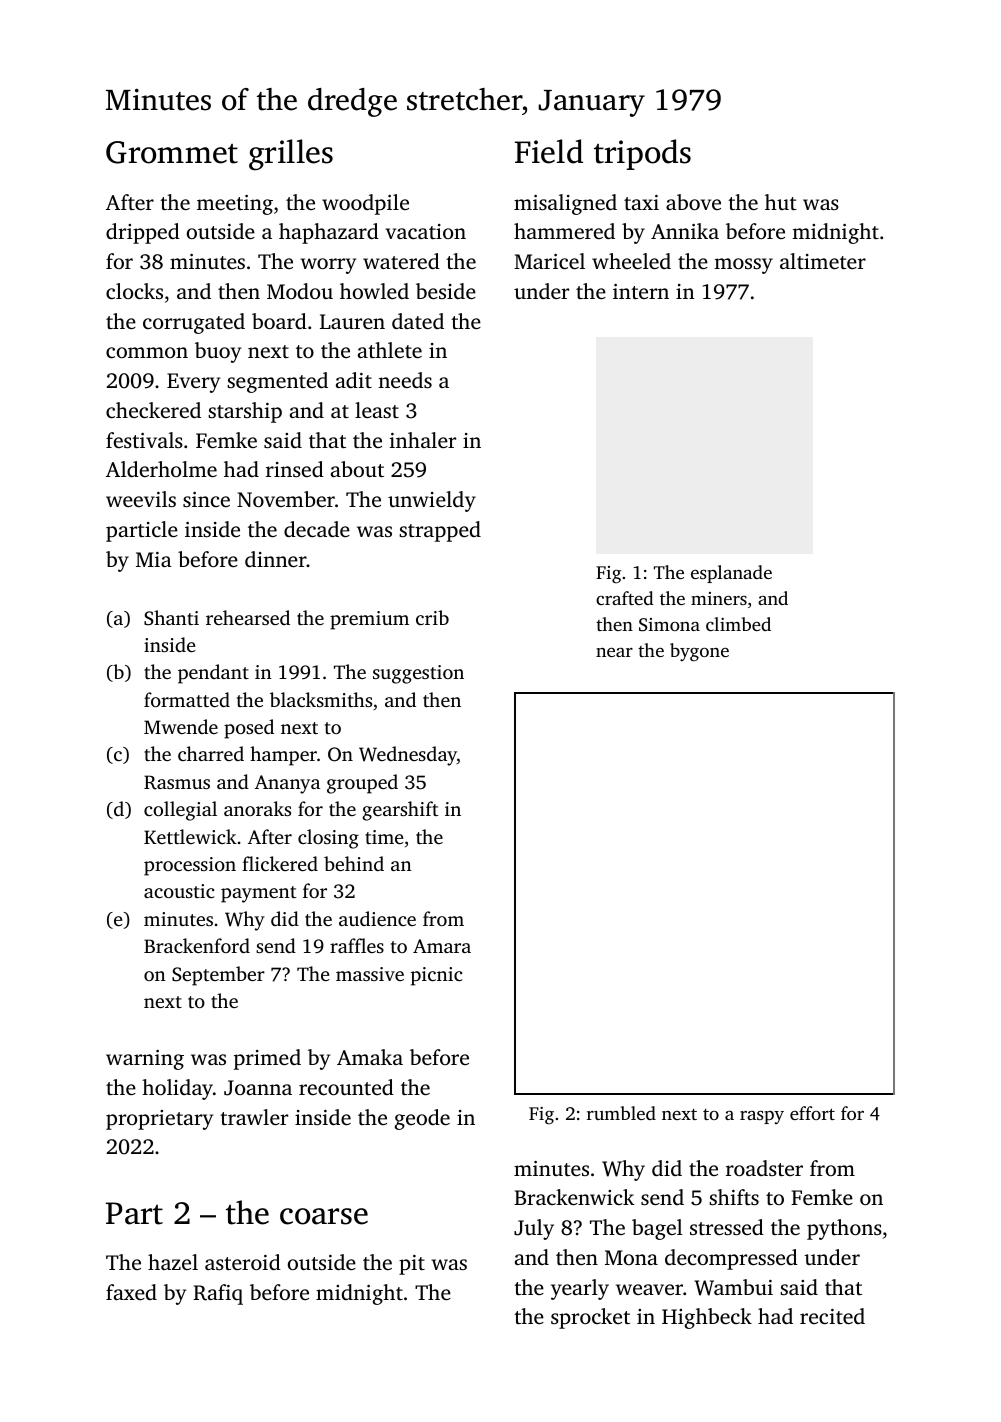 This image has height=1422, width=1001. Describe the element at coordinates (743, 266) in the image. I see `mossy` at that location.
